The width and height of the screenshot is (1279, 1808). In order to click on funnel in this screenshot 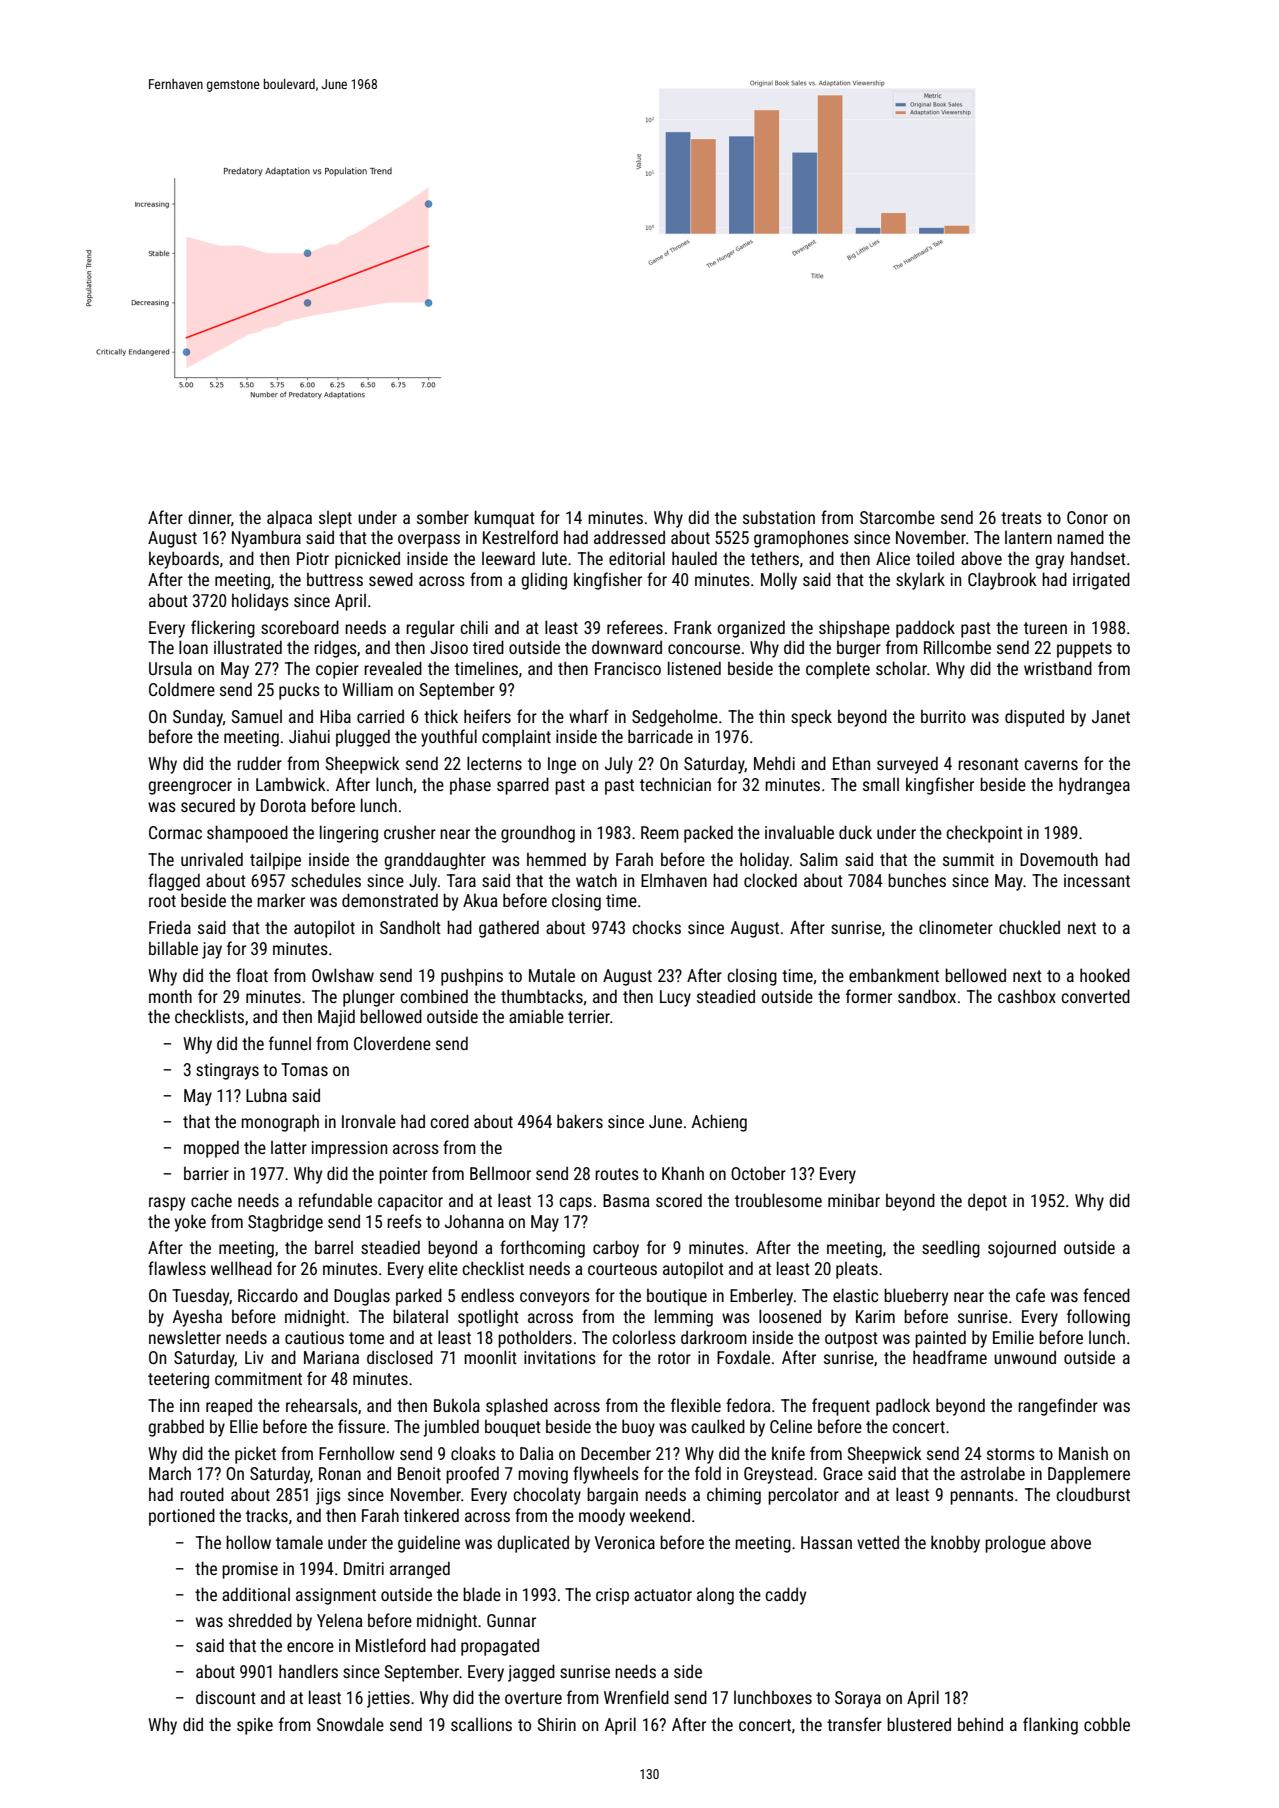, I will do `click(290, 1043)`.
